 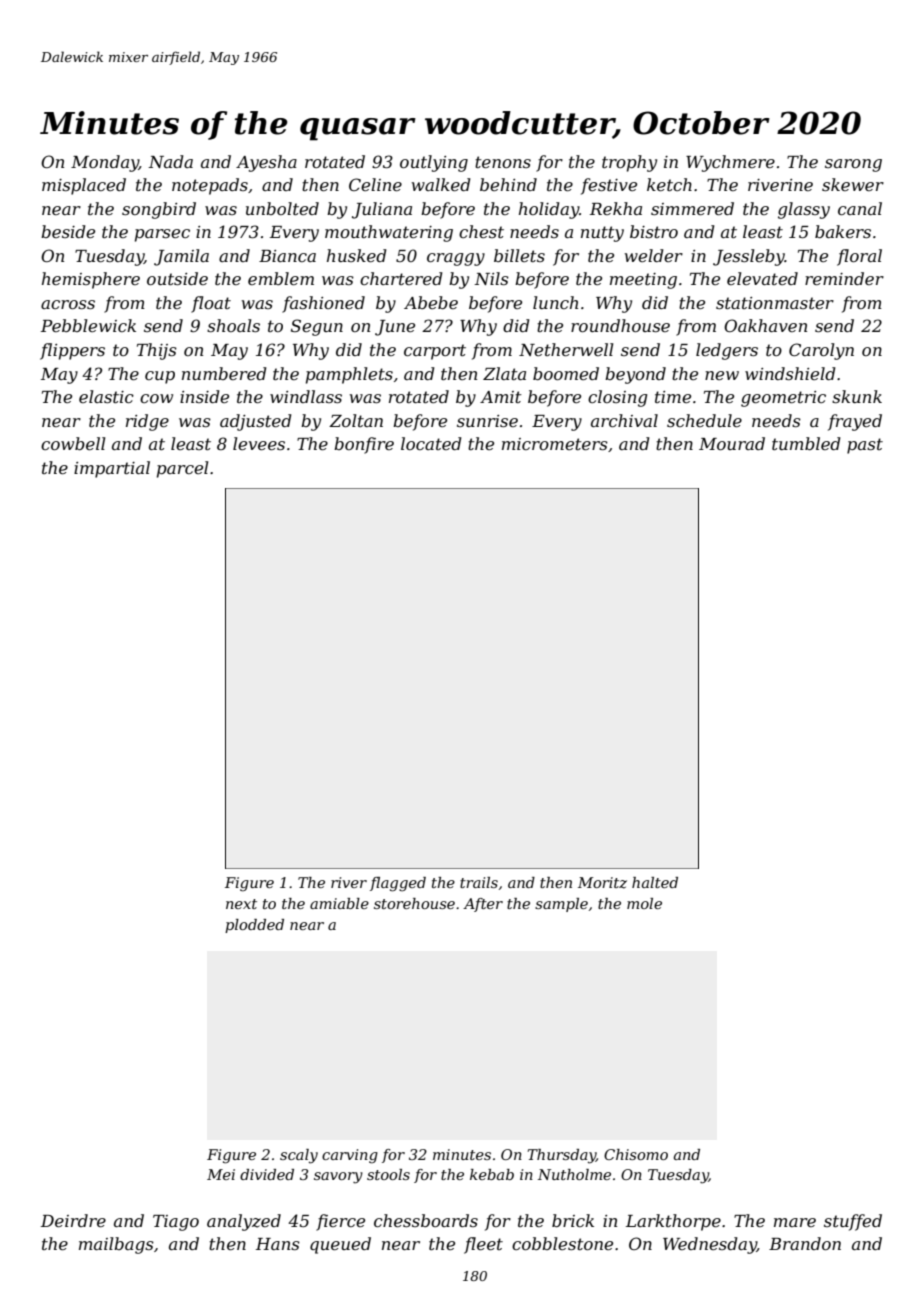 What do you see at coordinates (84, 186) in the page?
I see `misplaced` at bounding box center [84, 186].
